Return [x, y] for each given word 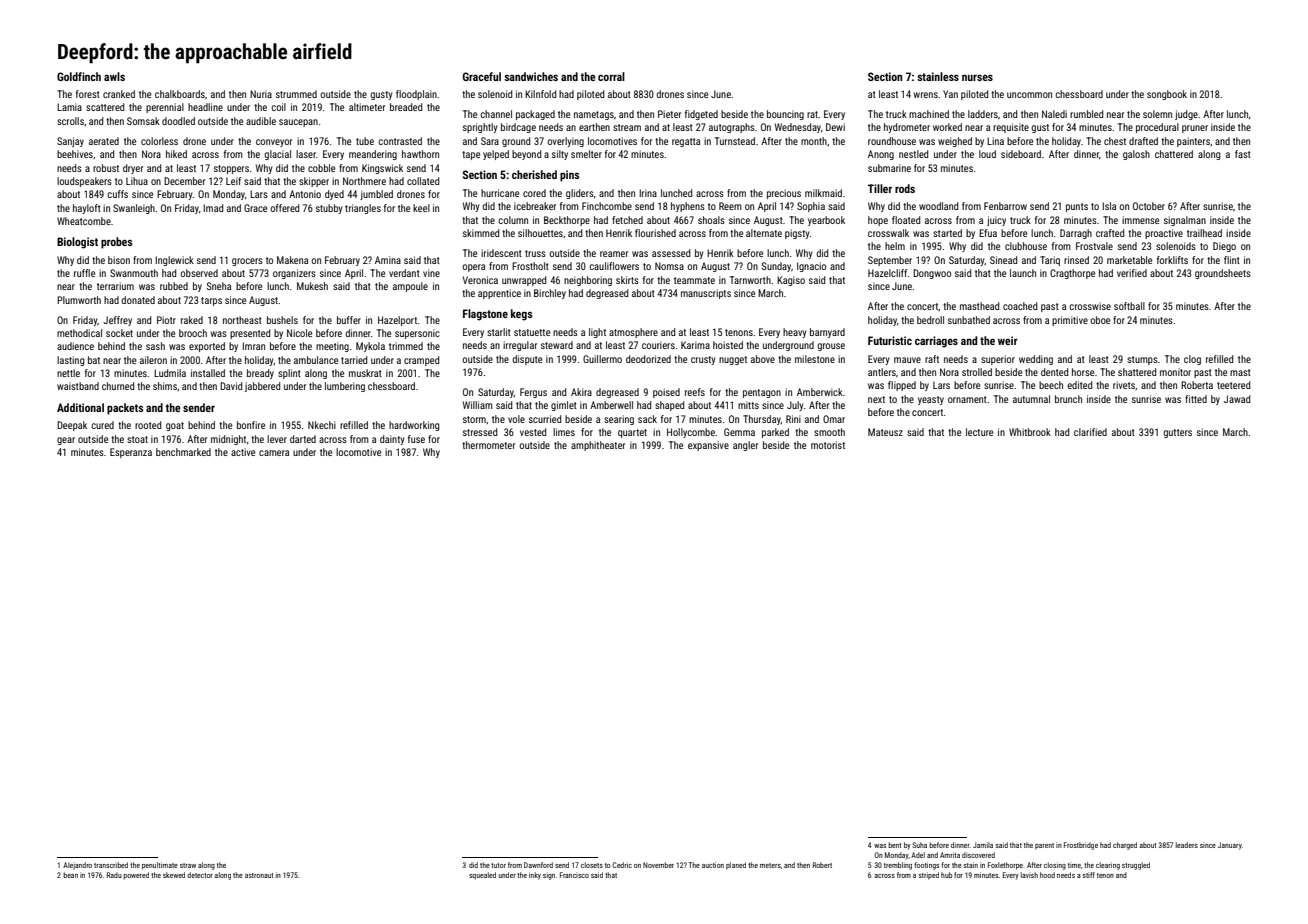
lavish [1029, 875]
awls [114, 76]
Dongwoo [932, 274]
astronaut [259, 875]
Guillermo [602, 359]
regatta [686, 142]
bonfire [251, 425]
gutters [1177, 433]
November [658, 865]
